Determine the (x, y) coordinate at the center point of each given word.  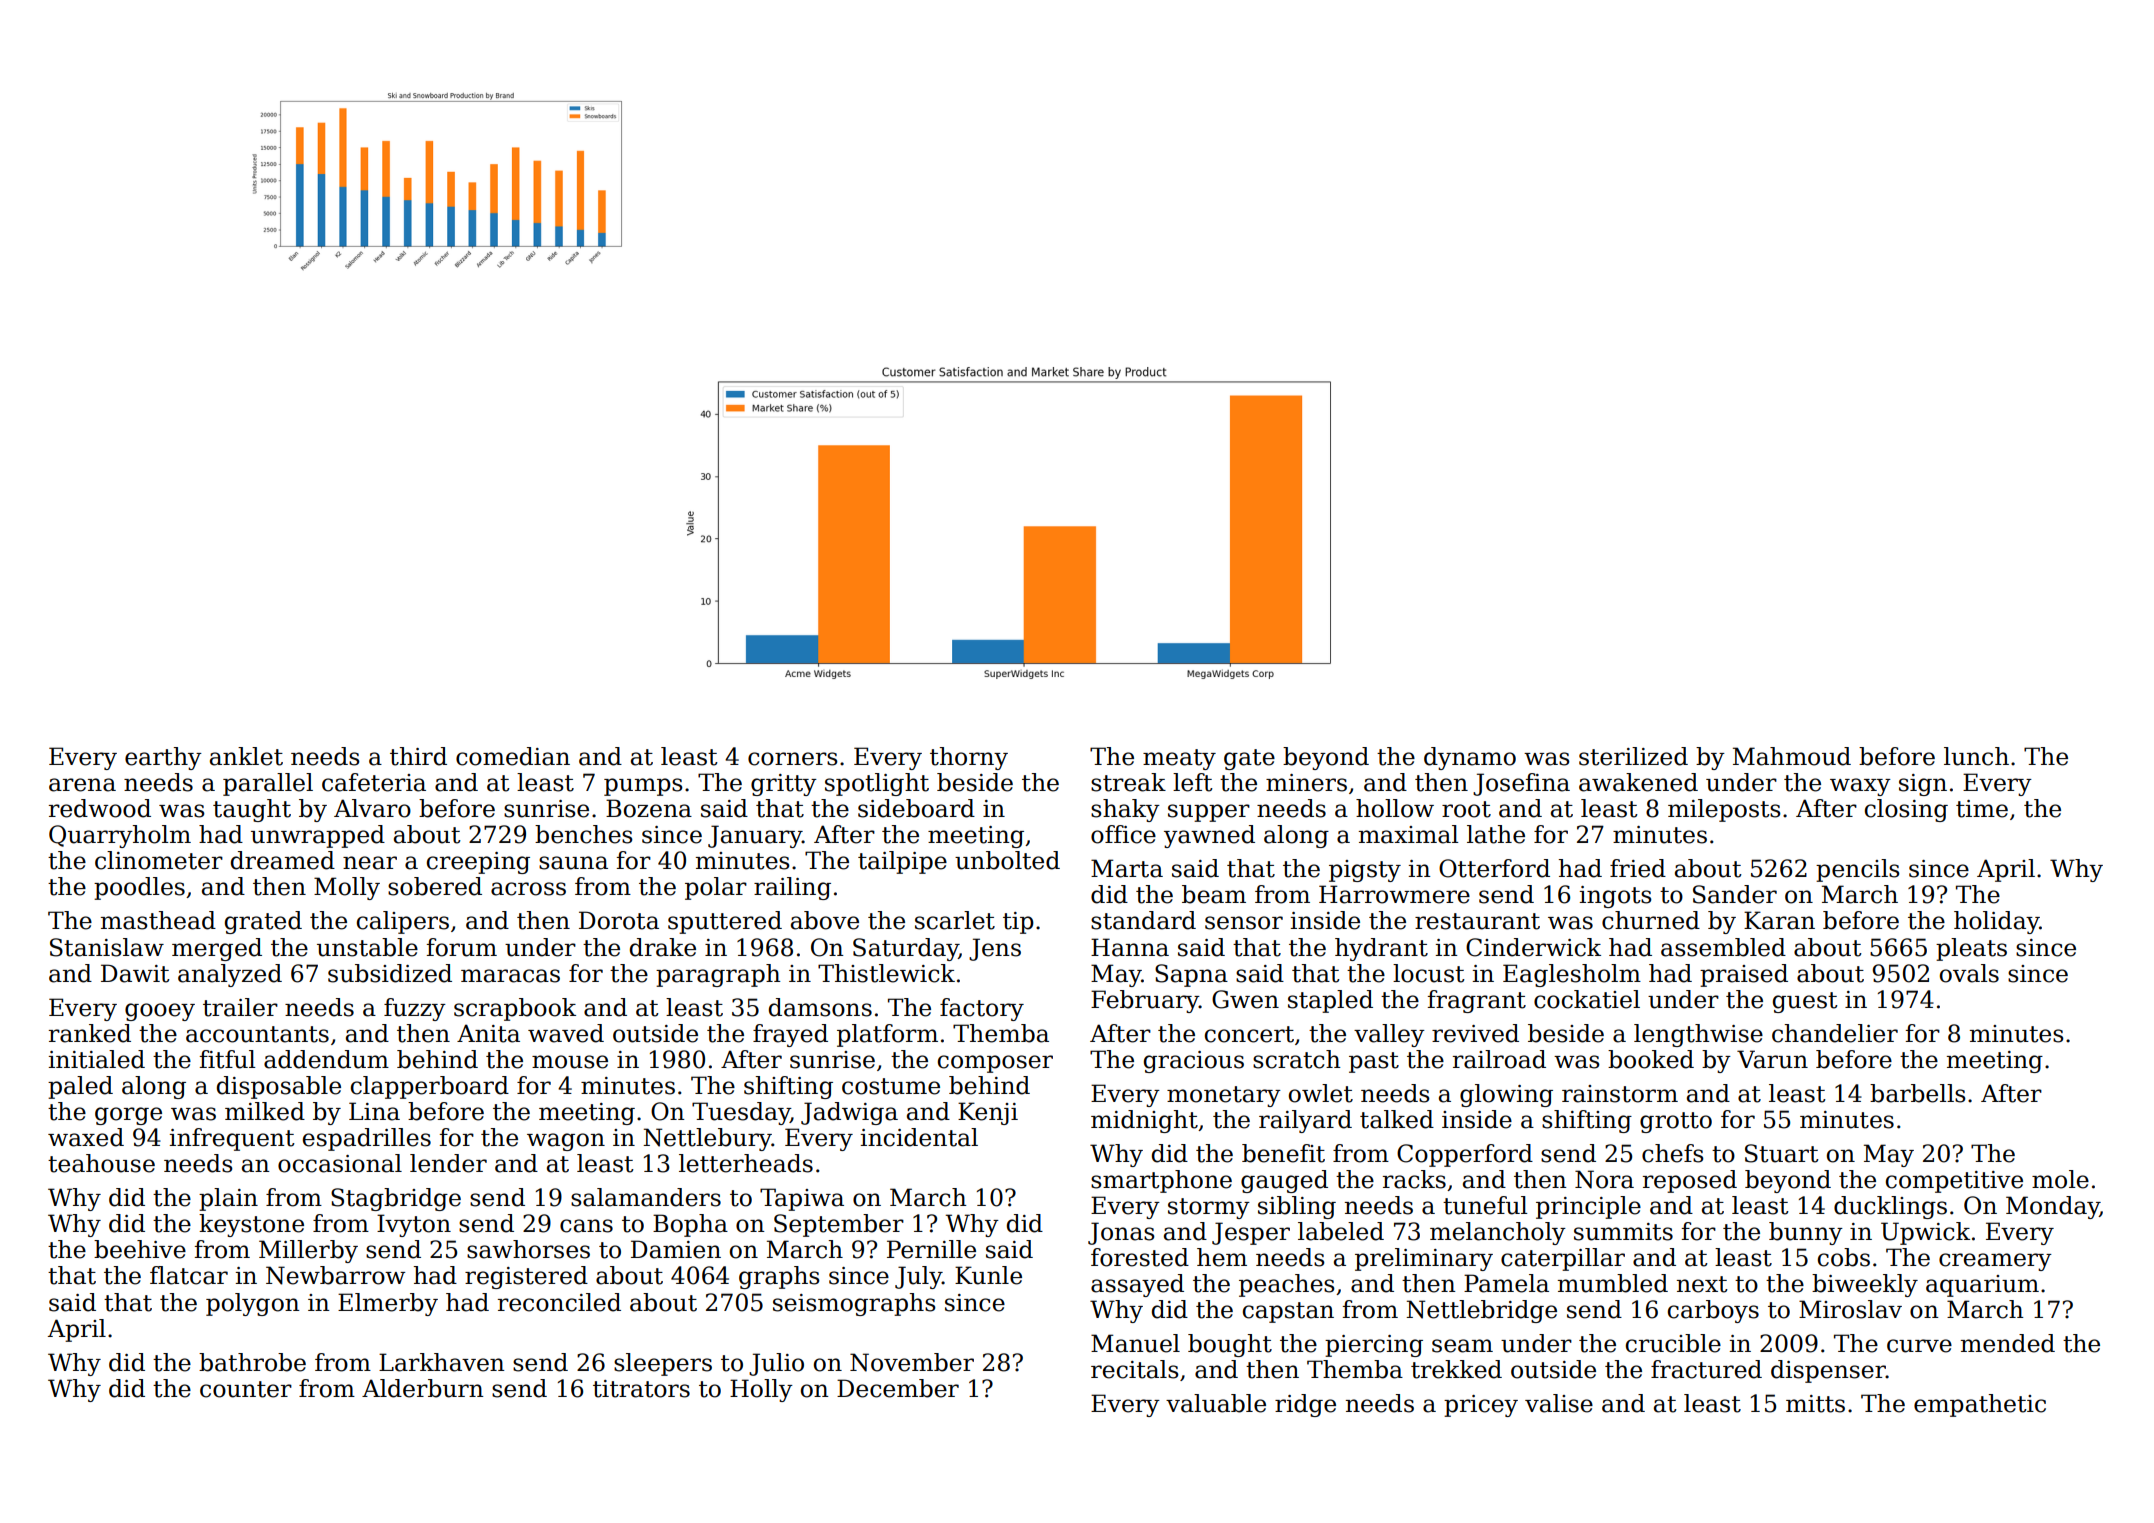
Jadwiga (849, 1113)
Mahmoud (1792, 756)
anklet (246, 756)
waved (566, 1033)
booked (1651, 1059)
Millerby (308, 1251)
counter (246, 1389)
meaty (1179, 759)
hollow (1395, 808)
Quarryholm (120, 836)
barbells (1918, 1093)
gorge (128, 1116)
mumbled (1613, 1283)
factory (982, 1009)
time (1982, 809)
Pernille (931, 1249)
